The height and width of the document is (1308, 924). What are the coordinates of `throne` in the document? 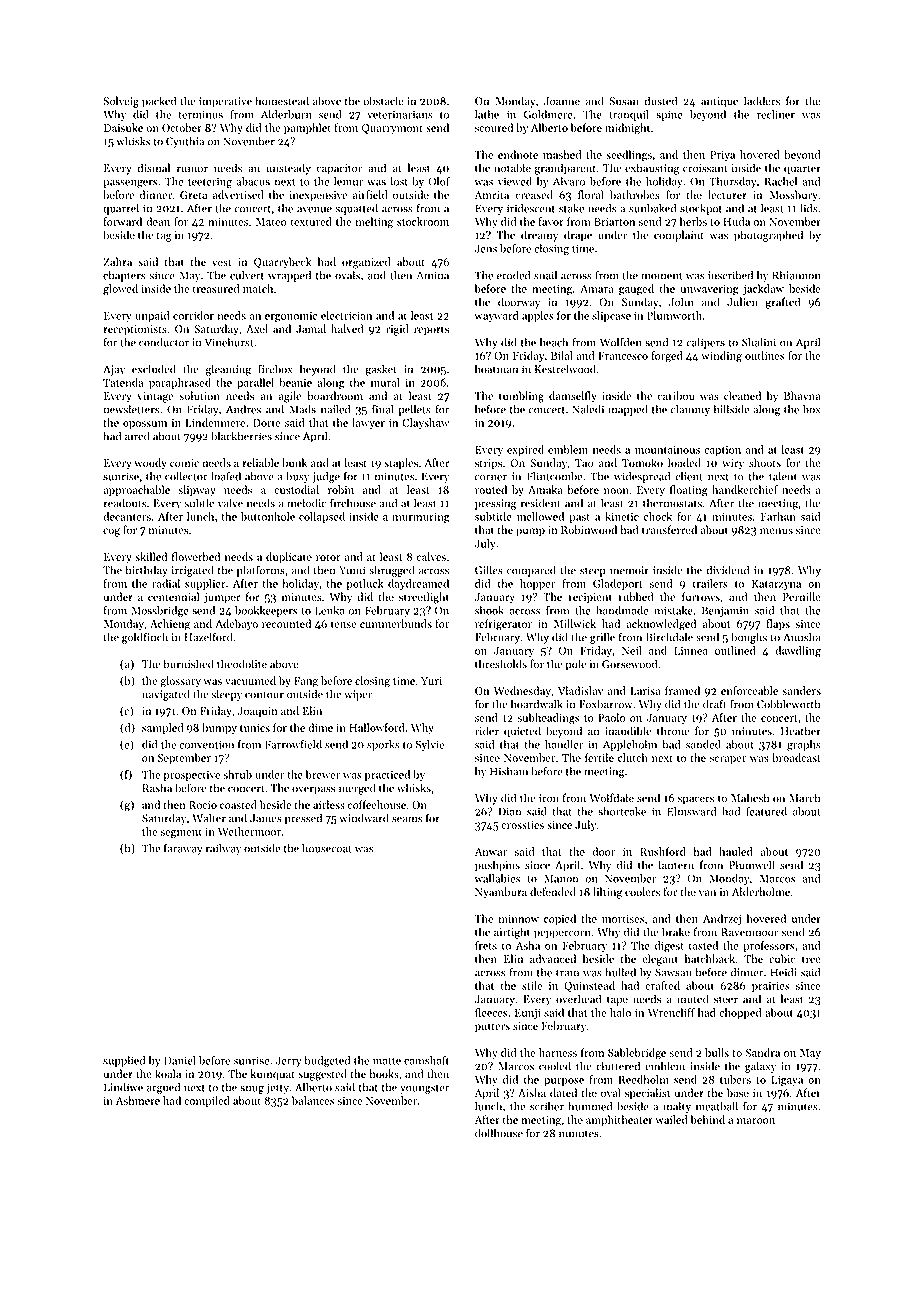 It's located at (673, 731).
